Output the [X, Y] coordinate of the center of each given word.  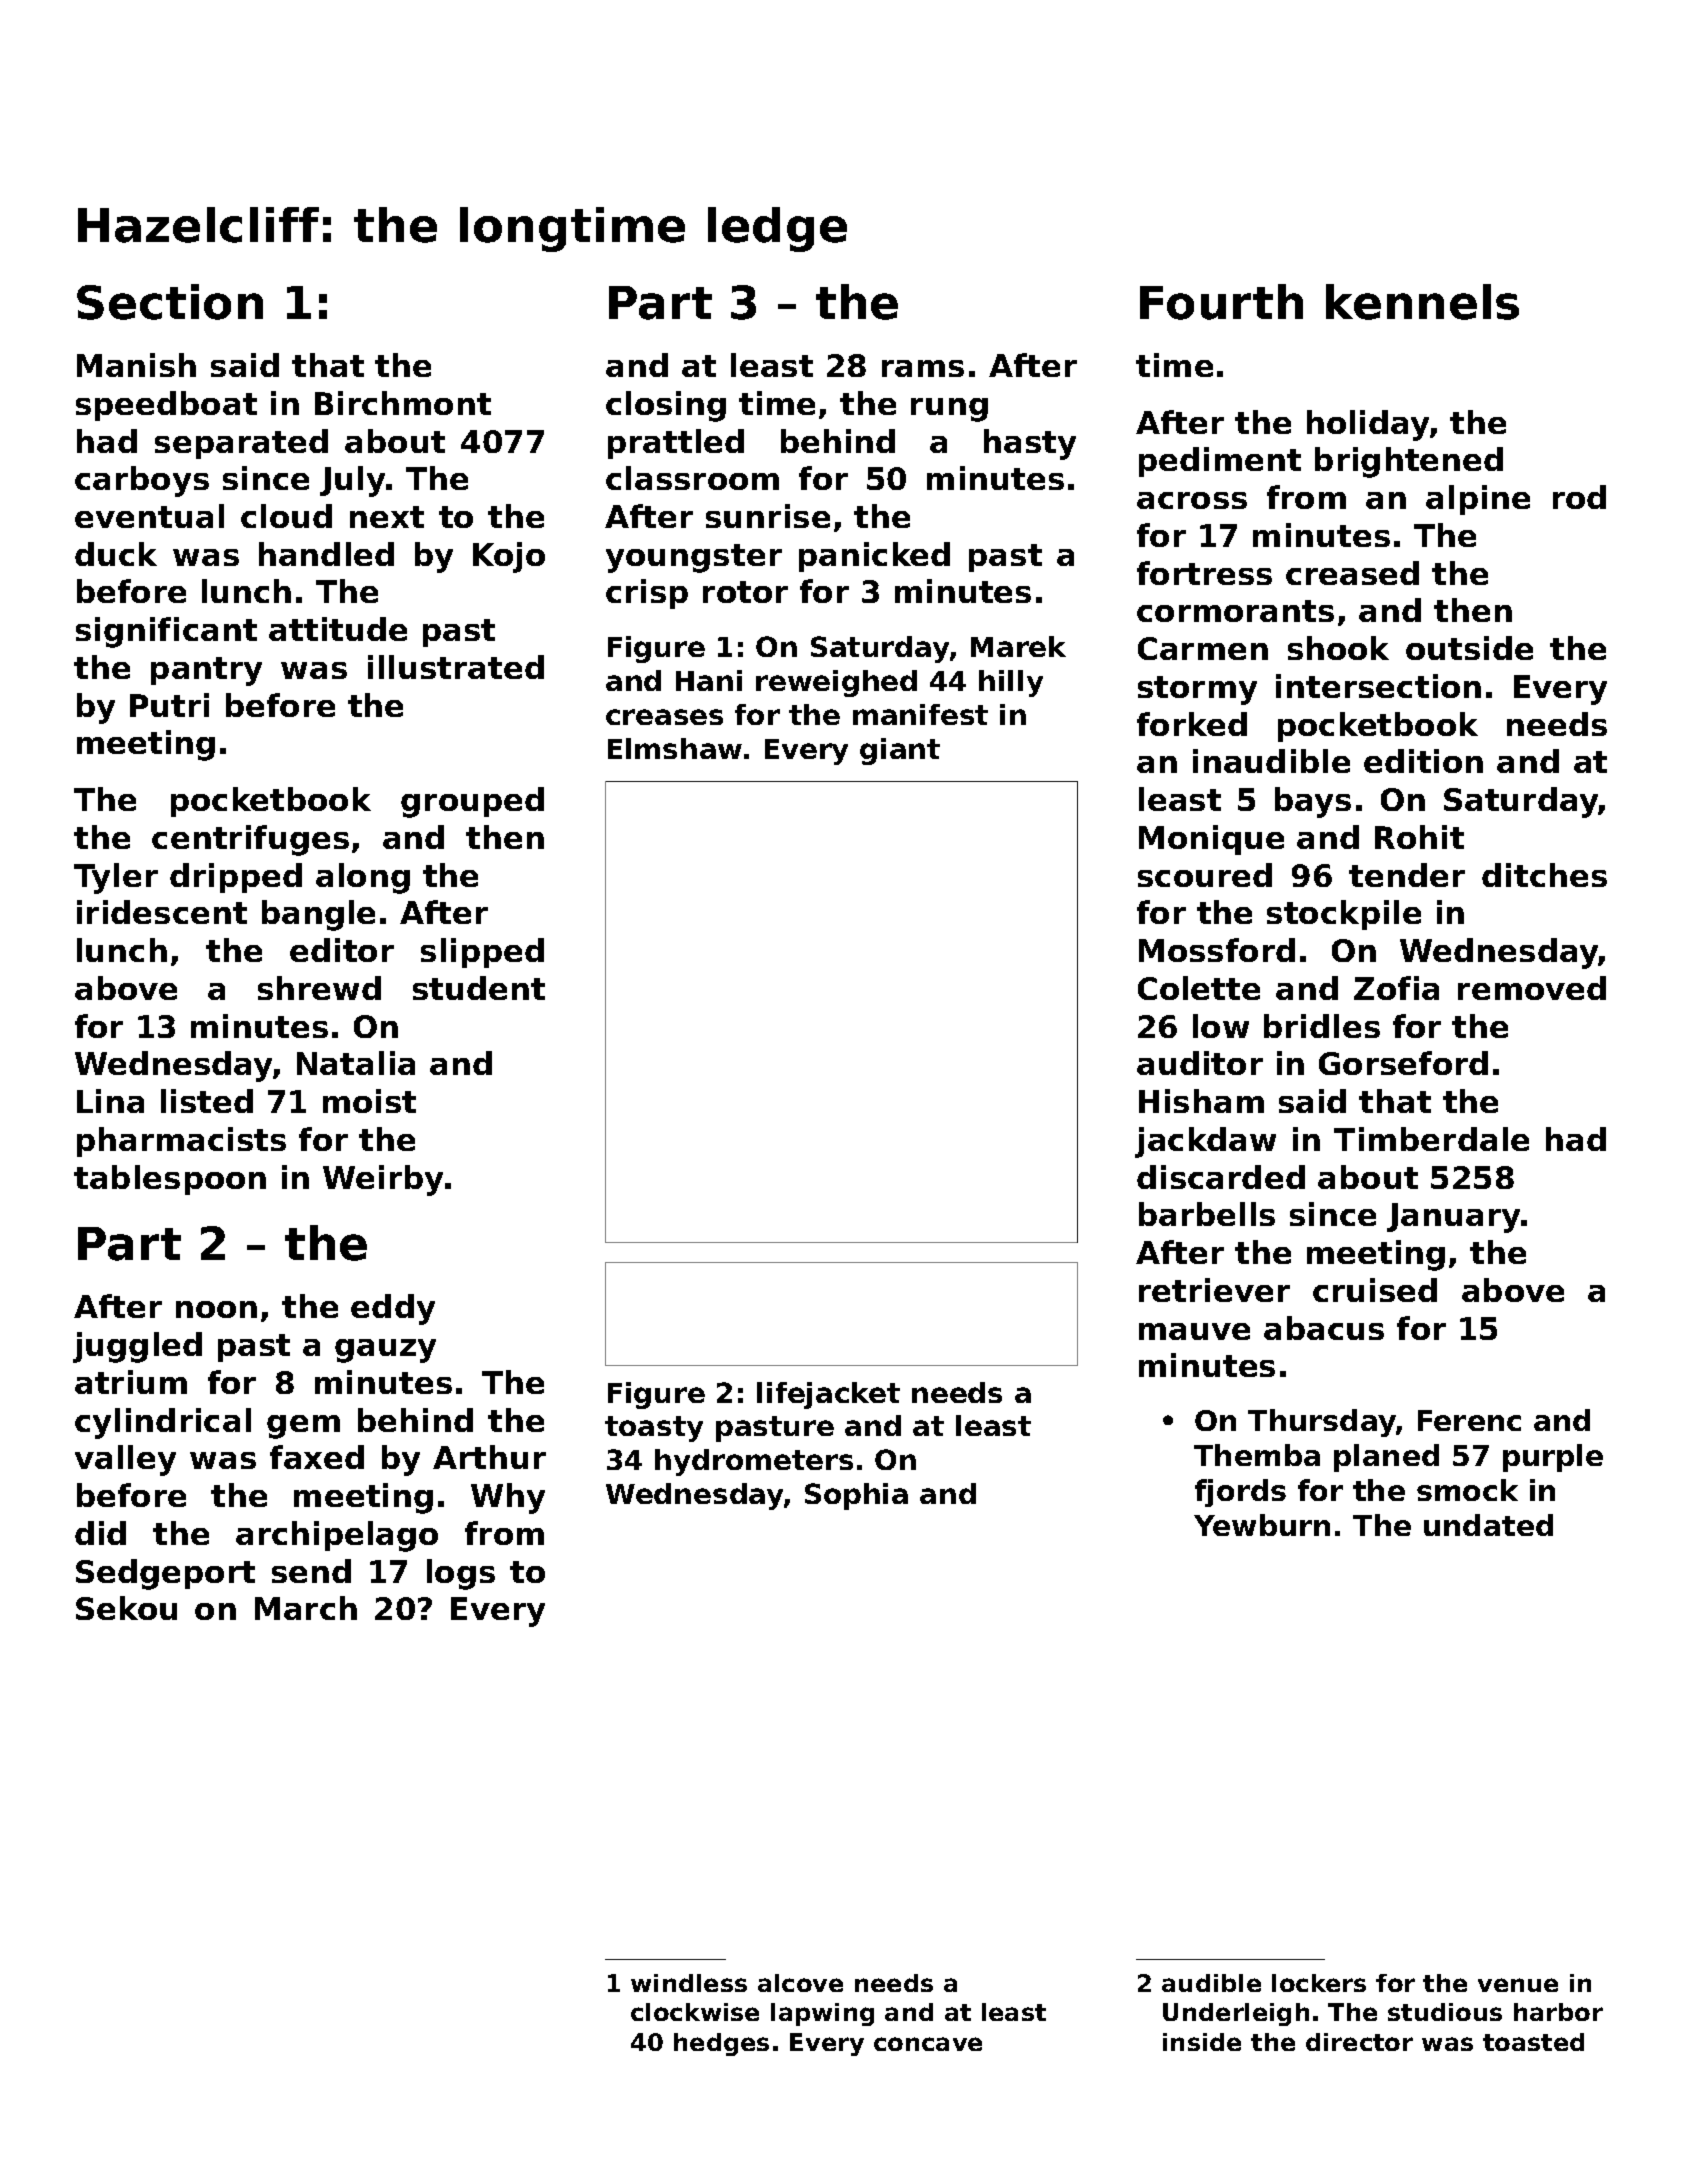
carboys [142, 481]
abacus [1324, 1328]
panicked [874, 557]
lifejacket [828, 1395]
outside [1469, 648]
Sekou [126, 1608]
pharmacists [181, 1142]
